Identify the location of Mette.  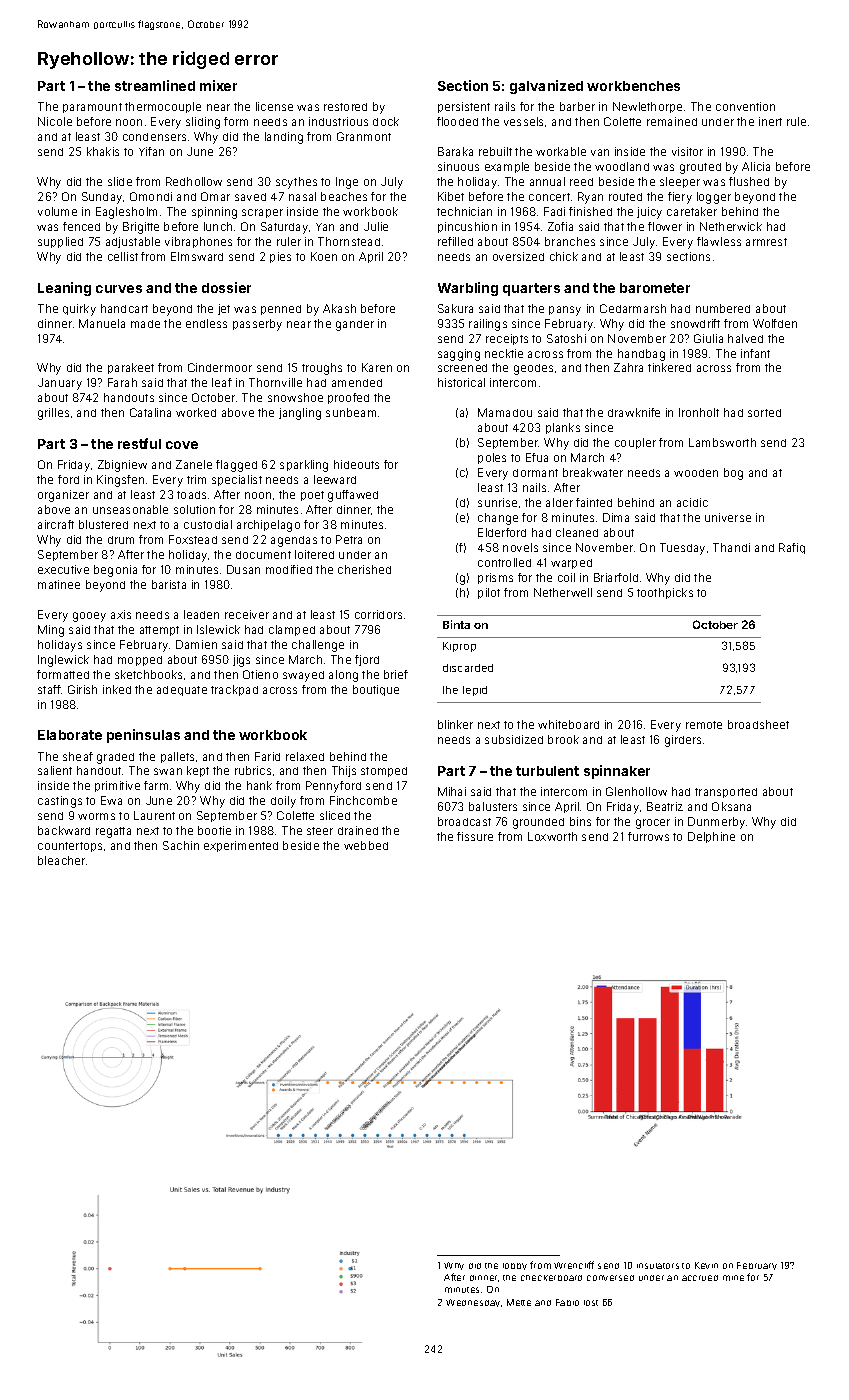
(519, 1302).
